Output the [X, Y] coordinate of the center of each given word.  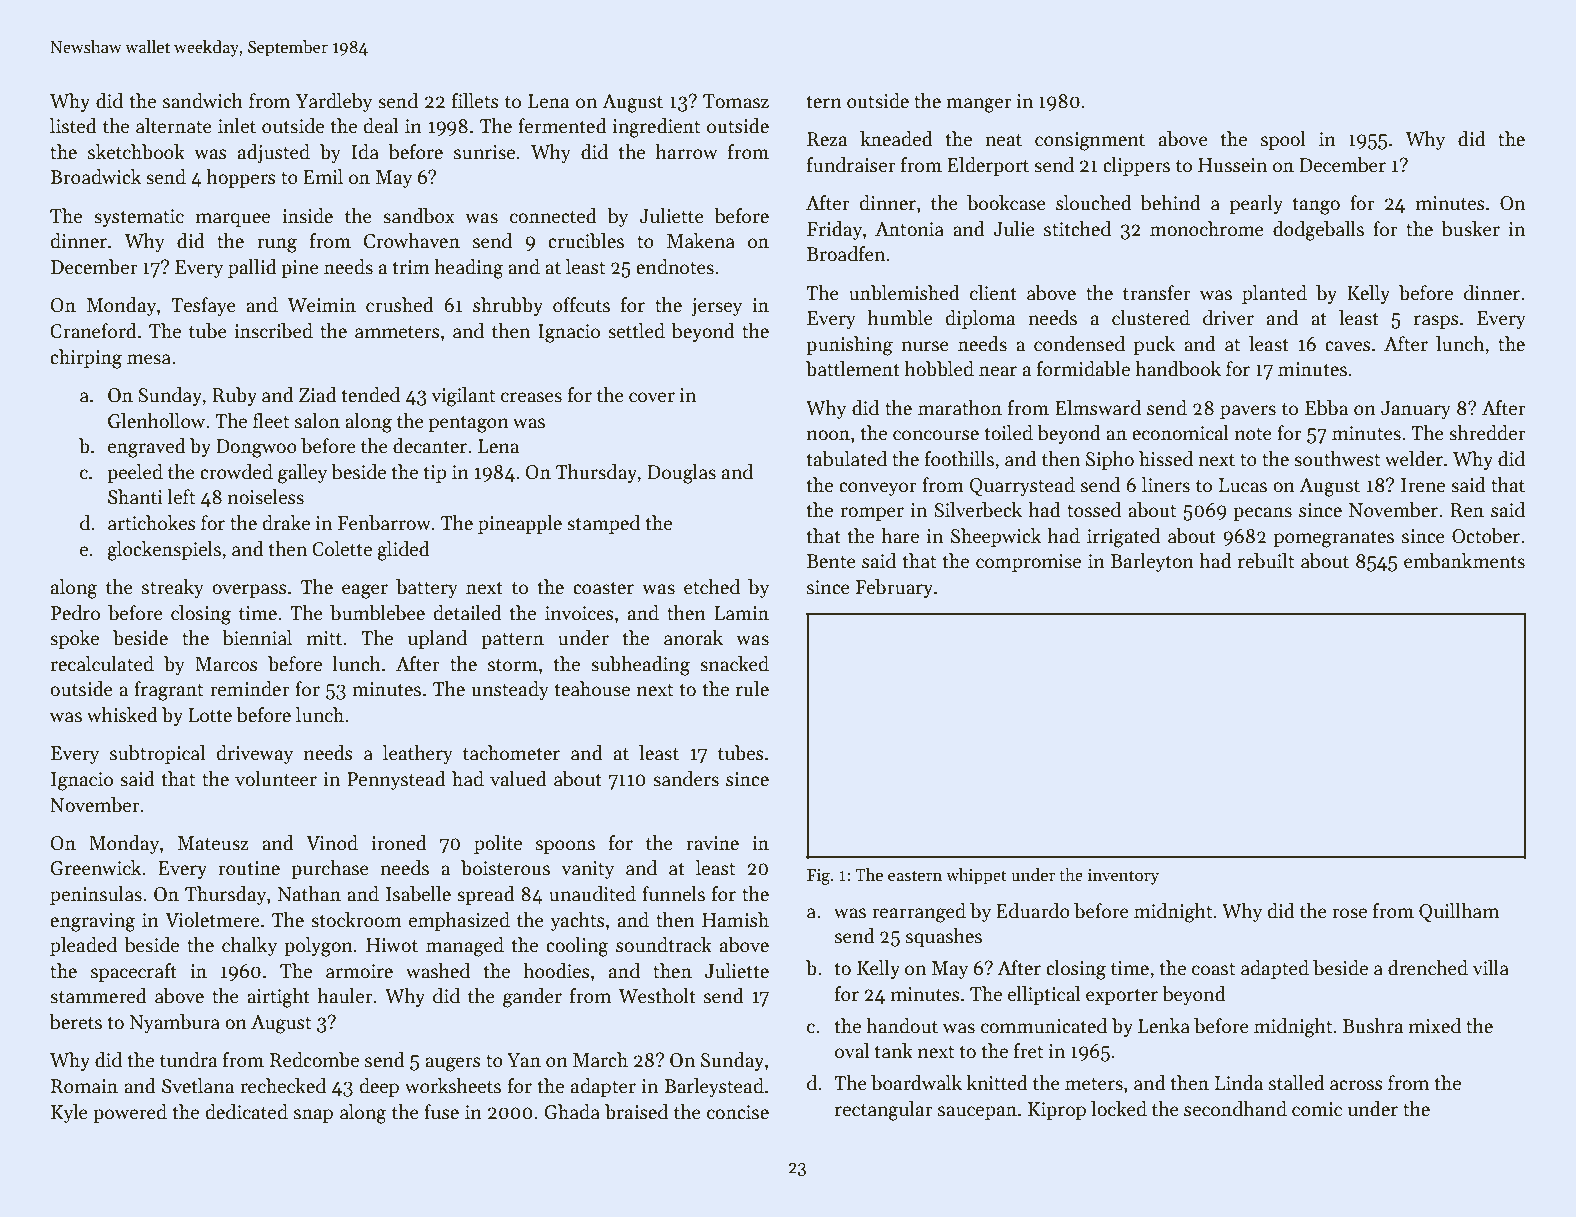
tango [1316, 206]
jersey [716, 307]
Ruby [234, 396]
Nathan [309, 894]
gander [532, 998]
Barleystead [714, 1087]
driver [1228, 318]
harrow [686, 152]
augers [453, 1064]
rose [1349, 913]
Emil [323, 176]
